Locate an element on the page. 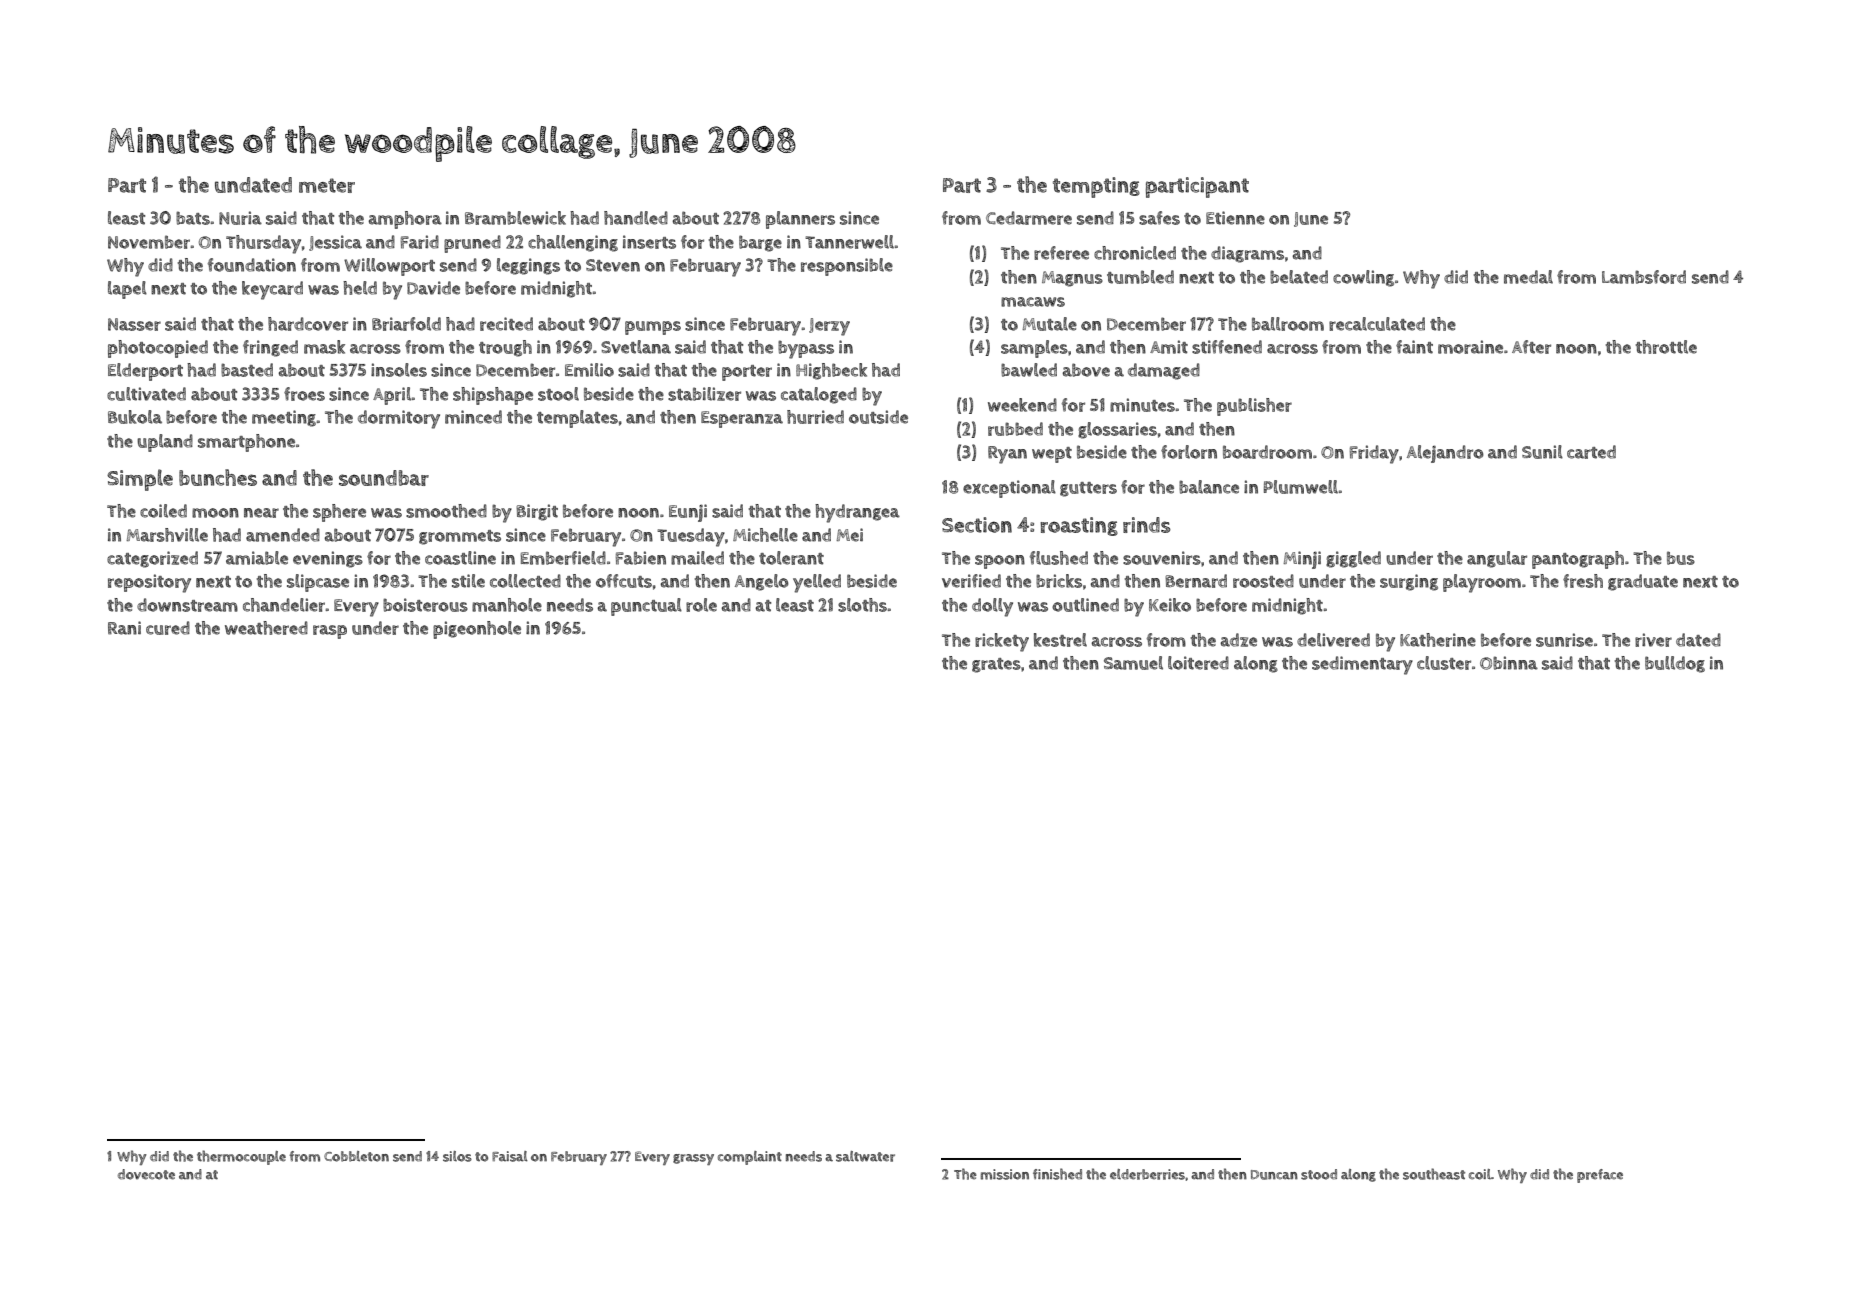  throttle is located at coordinates (1666, 347).
